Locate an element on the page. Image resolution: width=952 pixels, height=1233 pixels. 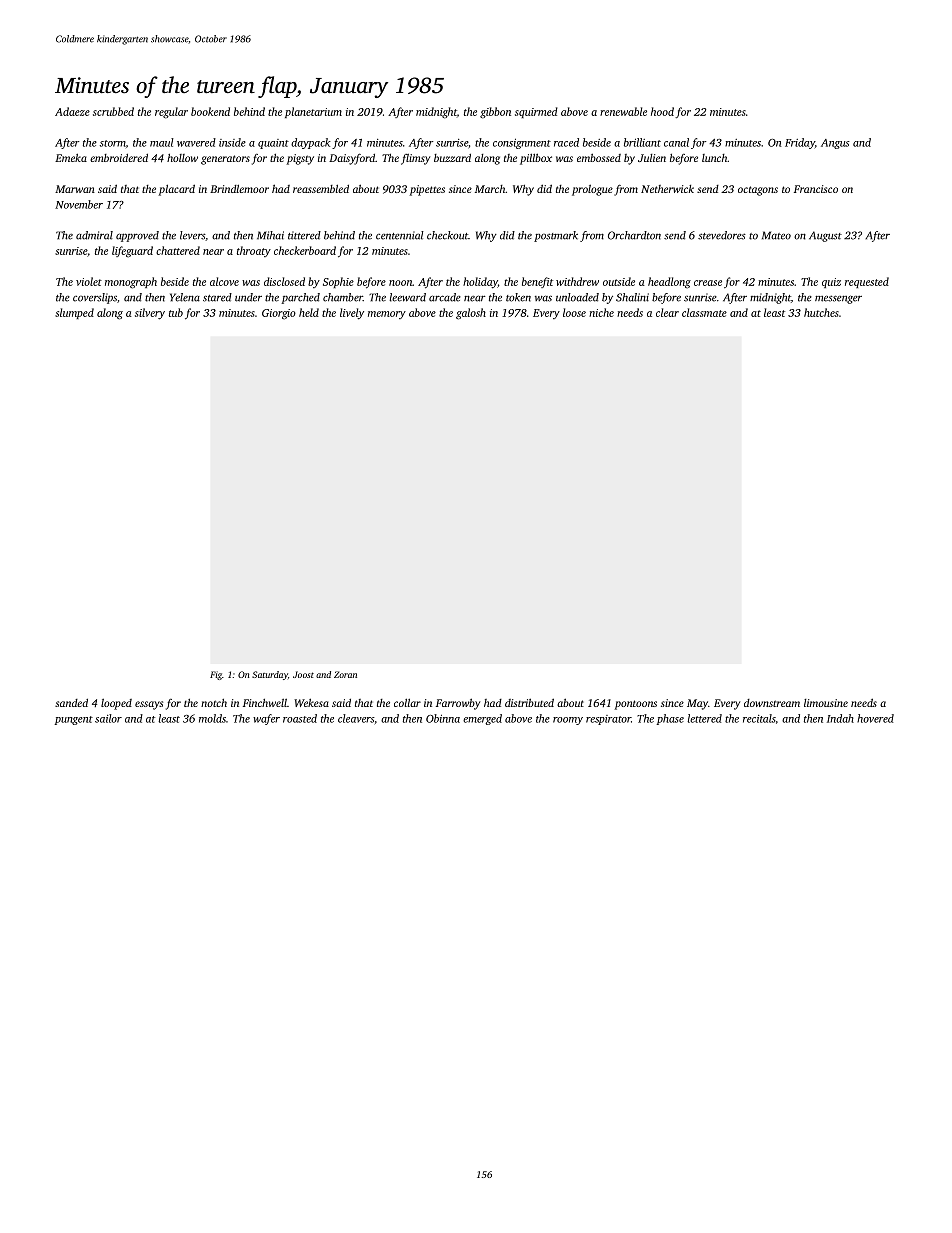
Joost is located at coordinates (303, 674).
